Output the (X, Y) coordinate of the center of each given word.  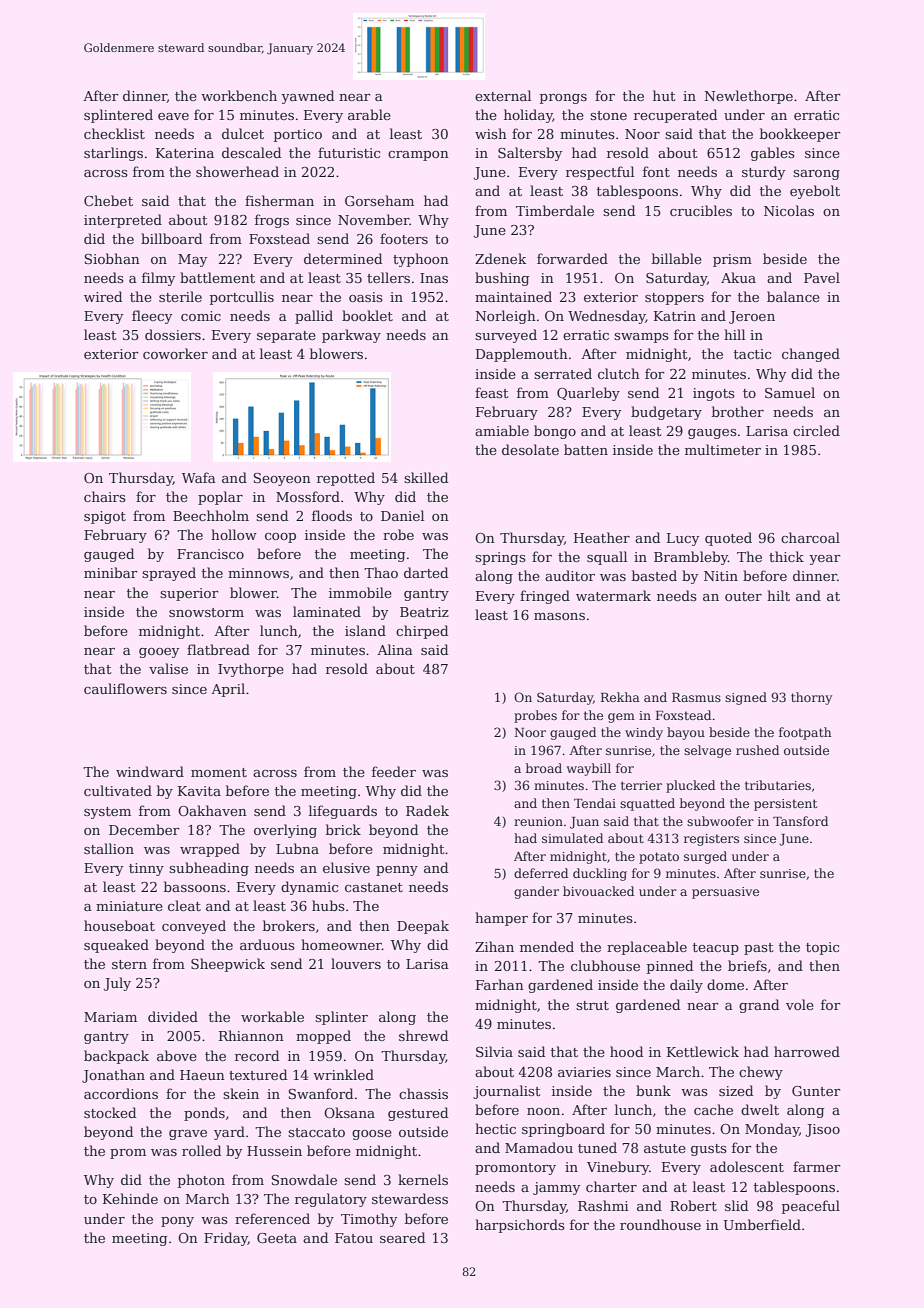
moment (219, 772)
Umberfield (762, 1224)
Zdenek (501, 258)
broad (544, 768)
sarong (816, 175)
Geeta (277, 1238)
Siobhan (112, 258)
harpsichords (520, 1226)
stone (608, 115)
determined (343, 258)
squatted (647, 804)
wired (103, 296)
